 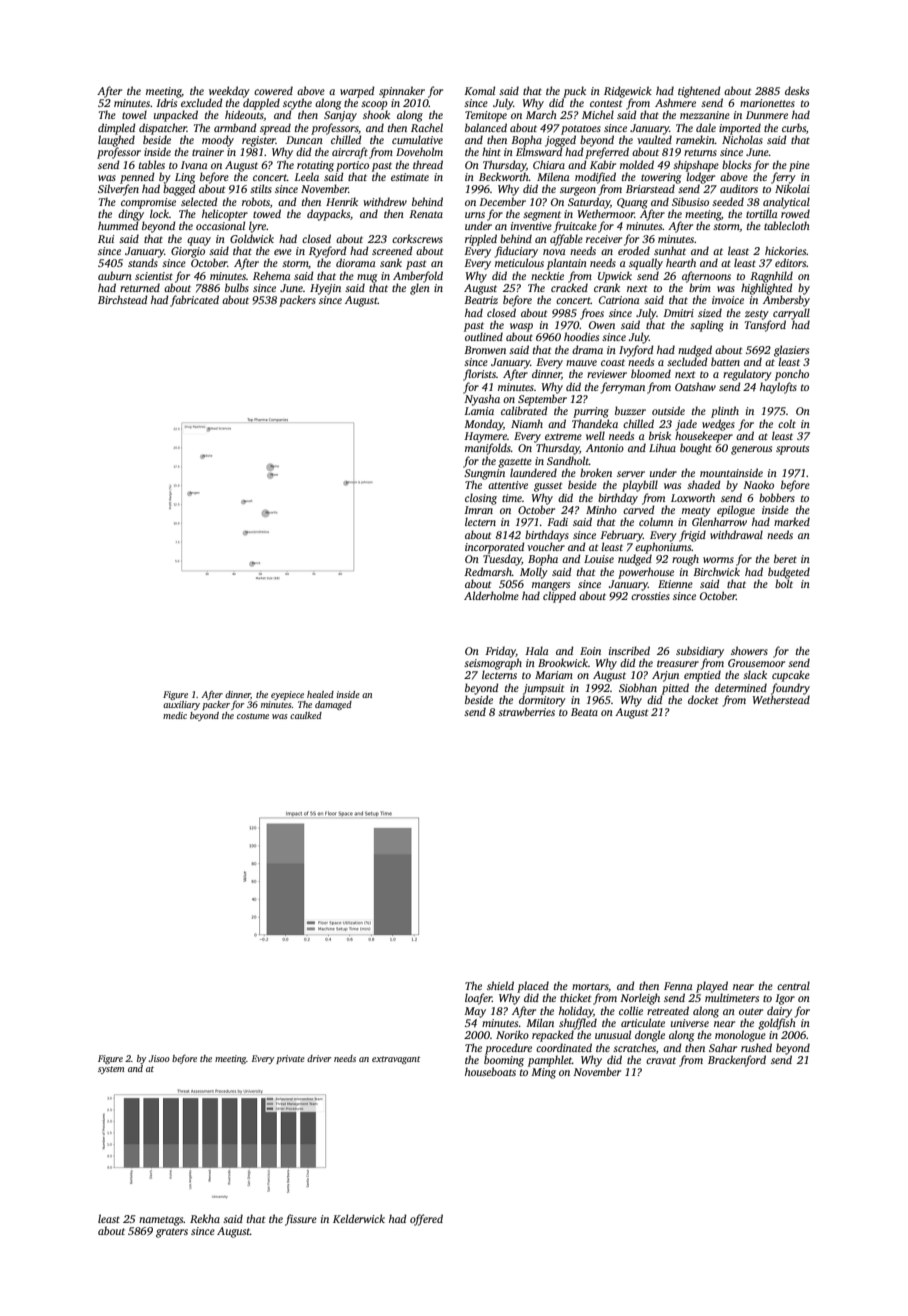 I want to click on docket, so click(x=703, y=699).
